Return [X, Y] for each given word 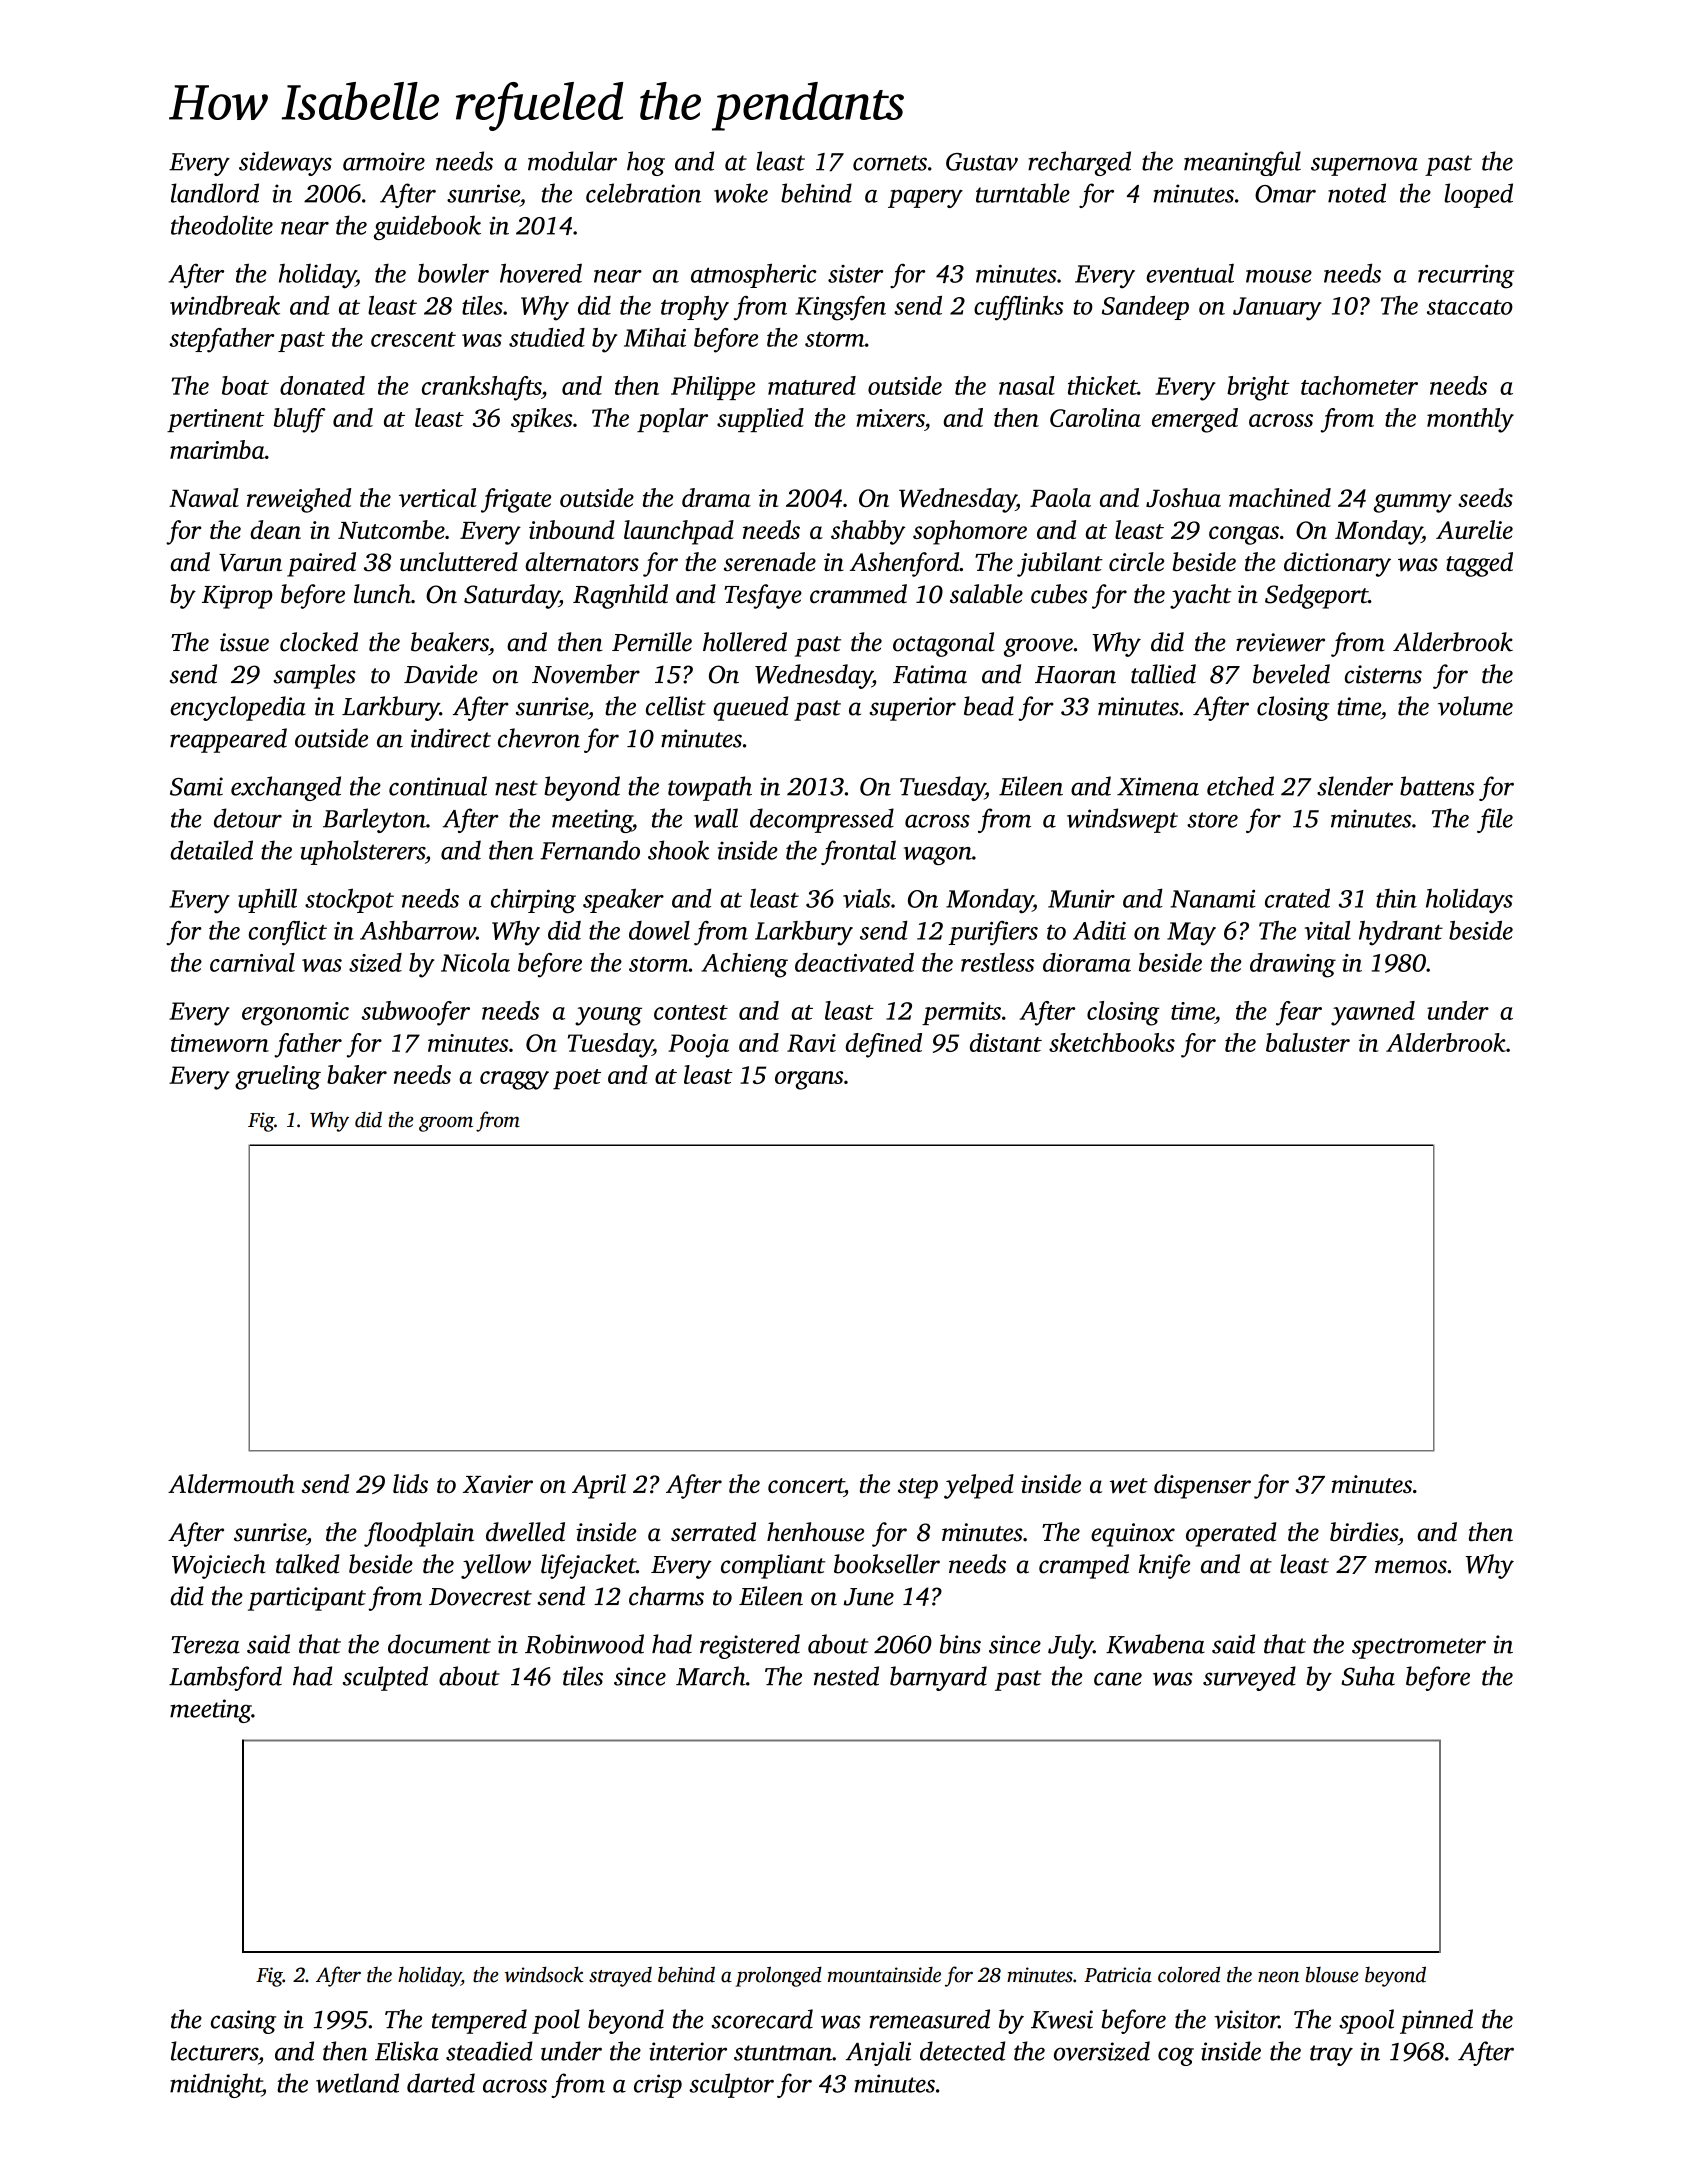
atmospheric [754, 275]
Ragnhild [620, 596]
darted [441, 2083]
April [599, 1486]
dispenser [1202, 1486]
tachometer [1359, 385]
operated [1231, 1534]
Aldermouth [231, 1483]
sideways [285, 163]
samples [314, 676]
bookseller [887, 1564]
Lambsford [225, 1678]
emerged [1195, 420]
